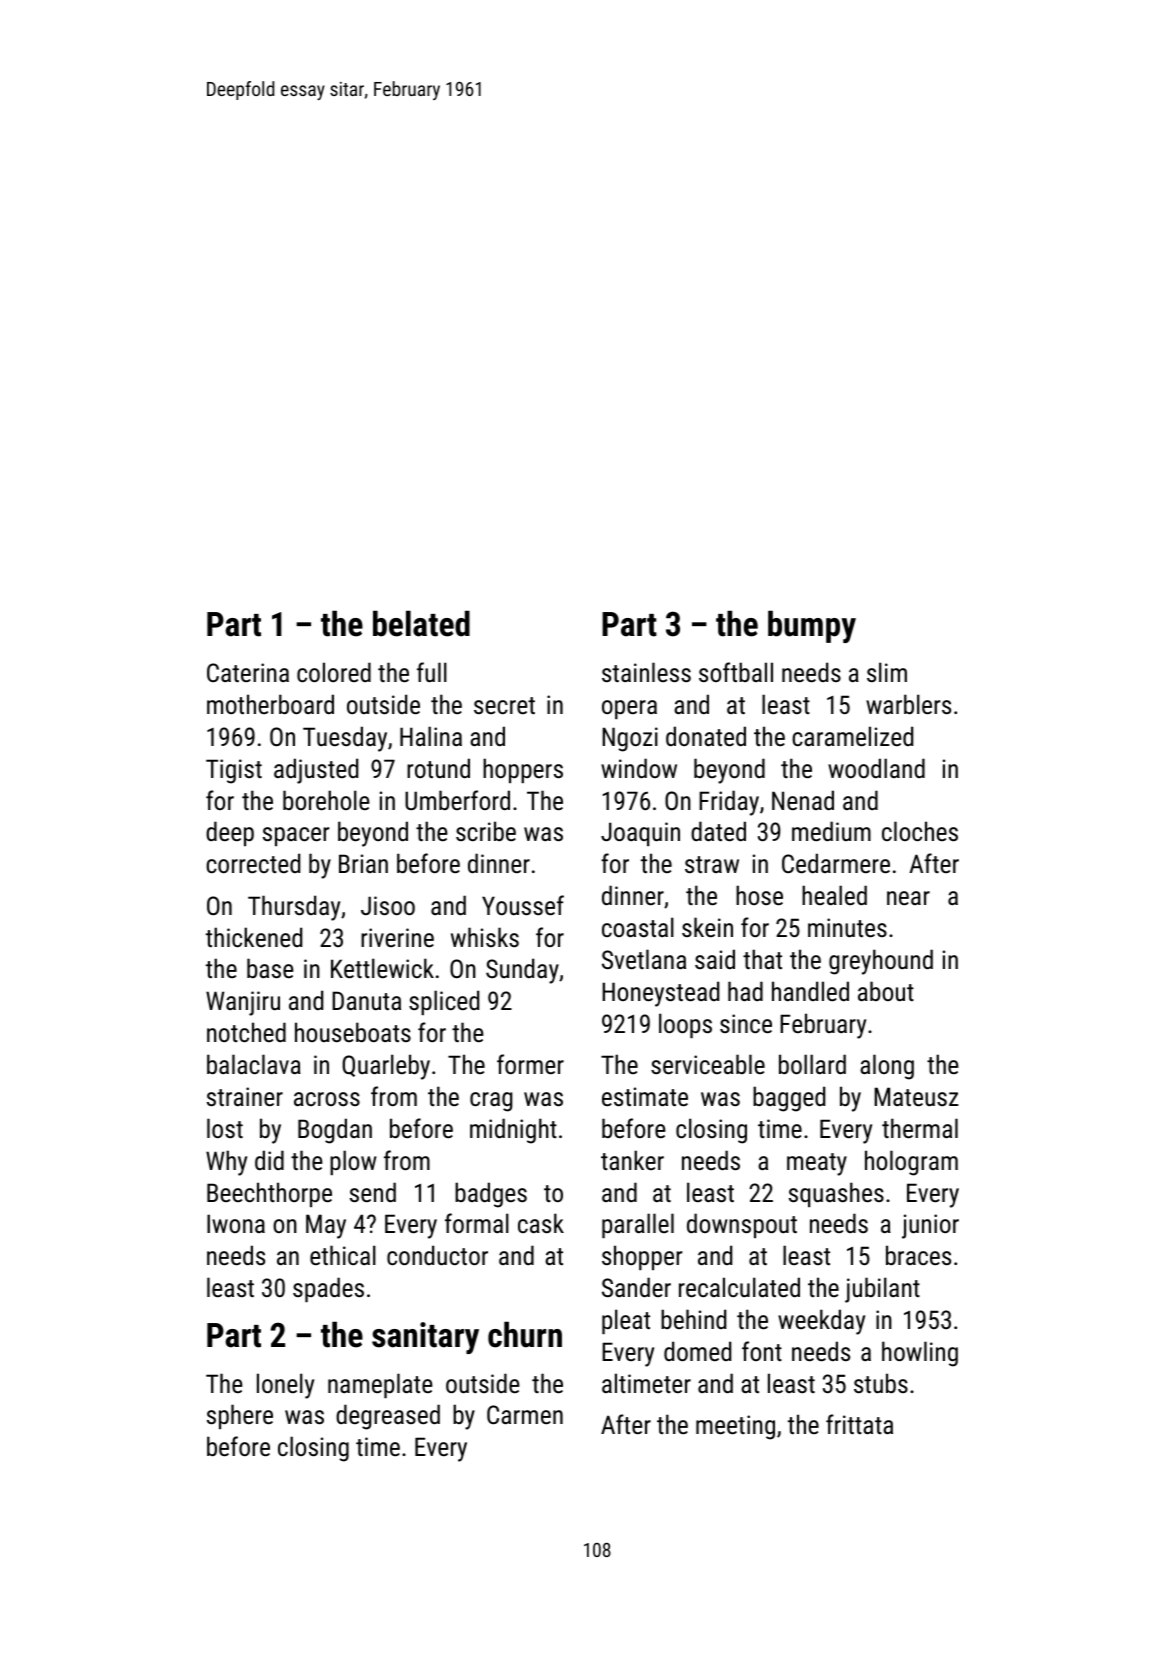 Image resolution: width=1165 pixels, height=1654 pixels. I want to click on coastal, so click(638, 927).
